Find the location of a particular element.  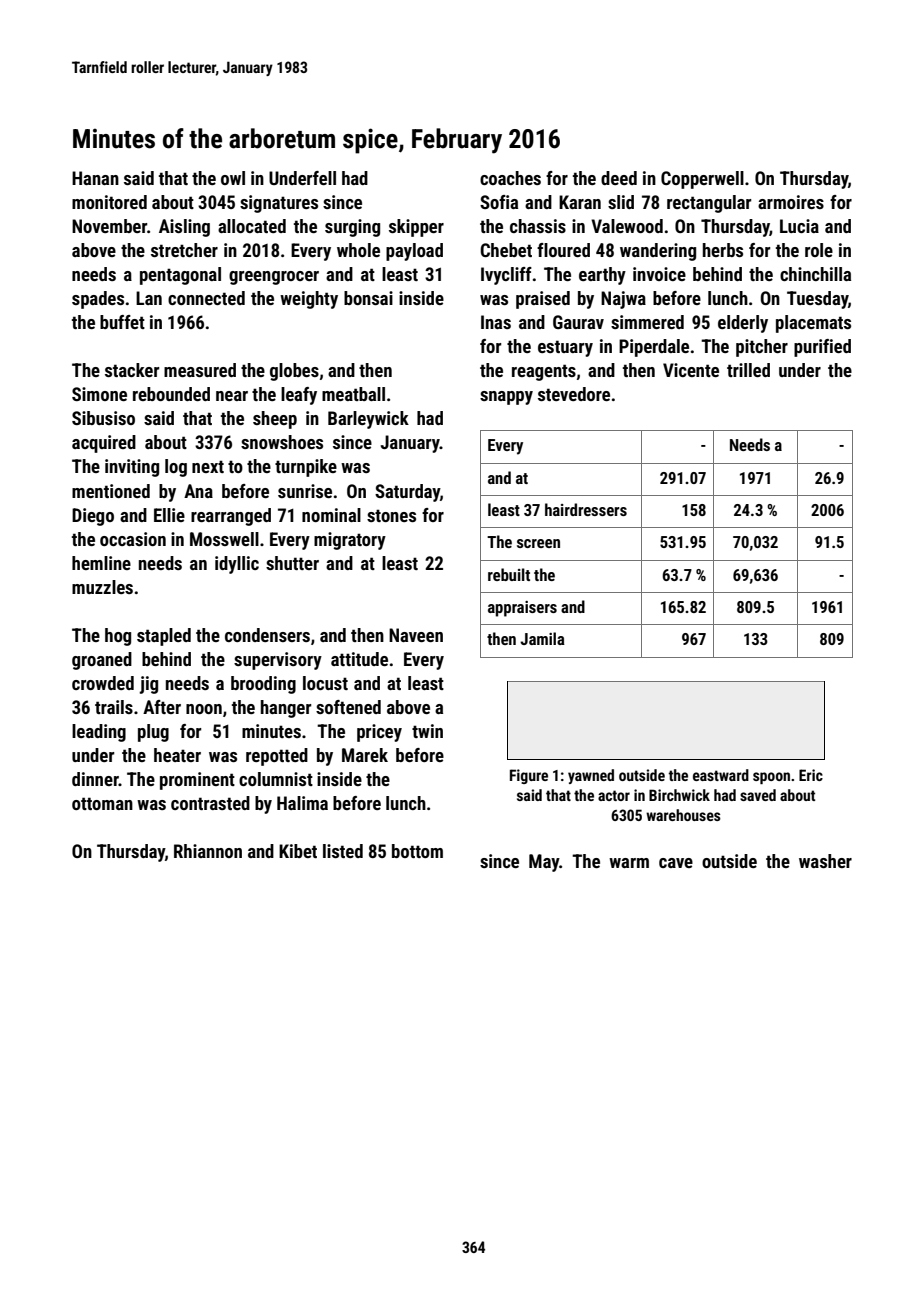

snappy is located at coordinates (506, 398).
